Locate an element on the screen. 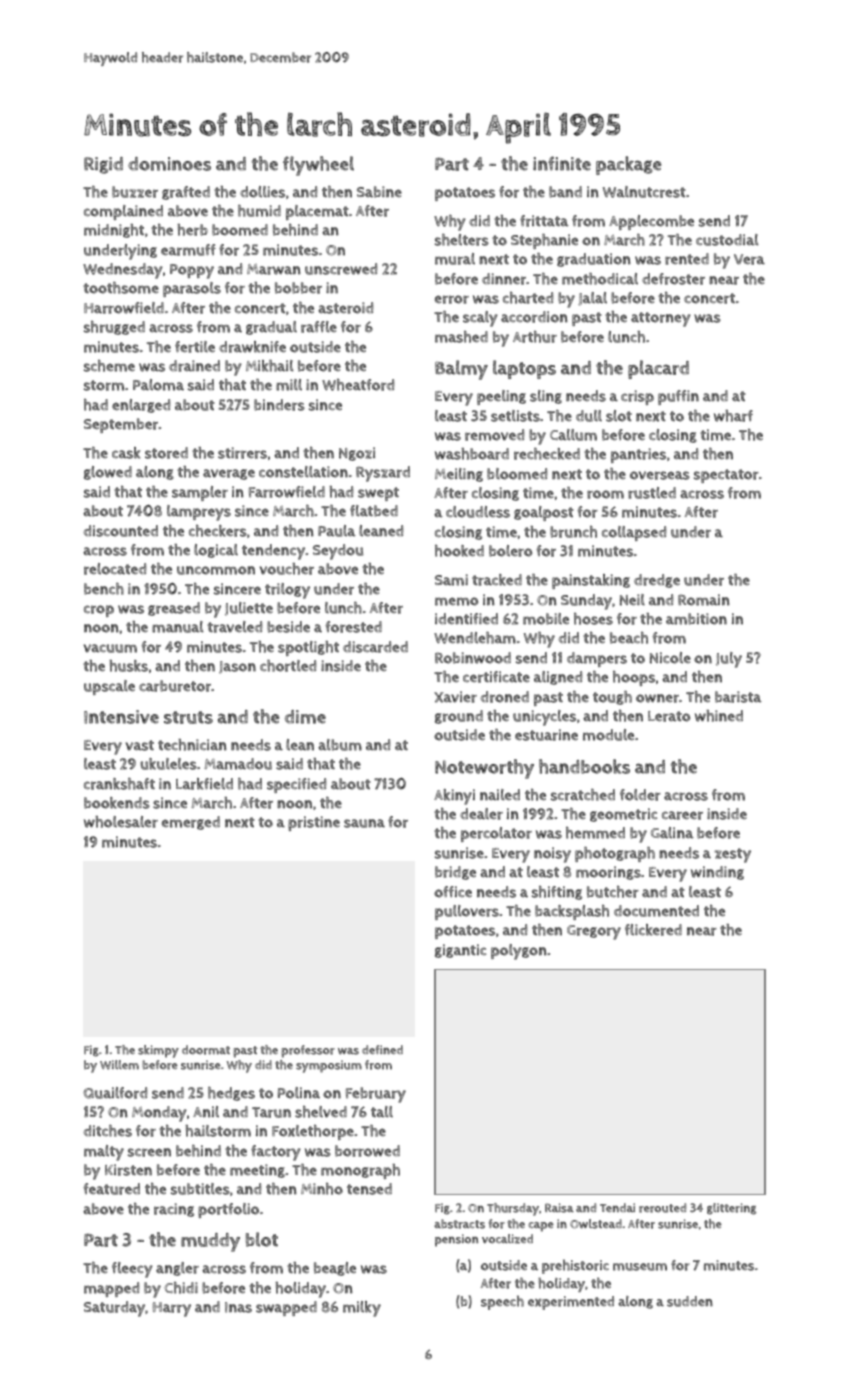  ditches is located at coordinates (107, 1131).
